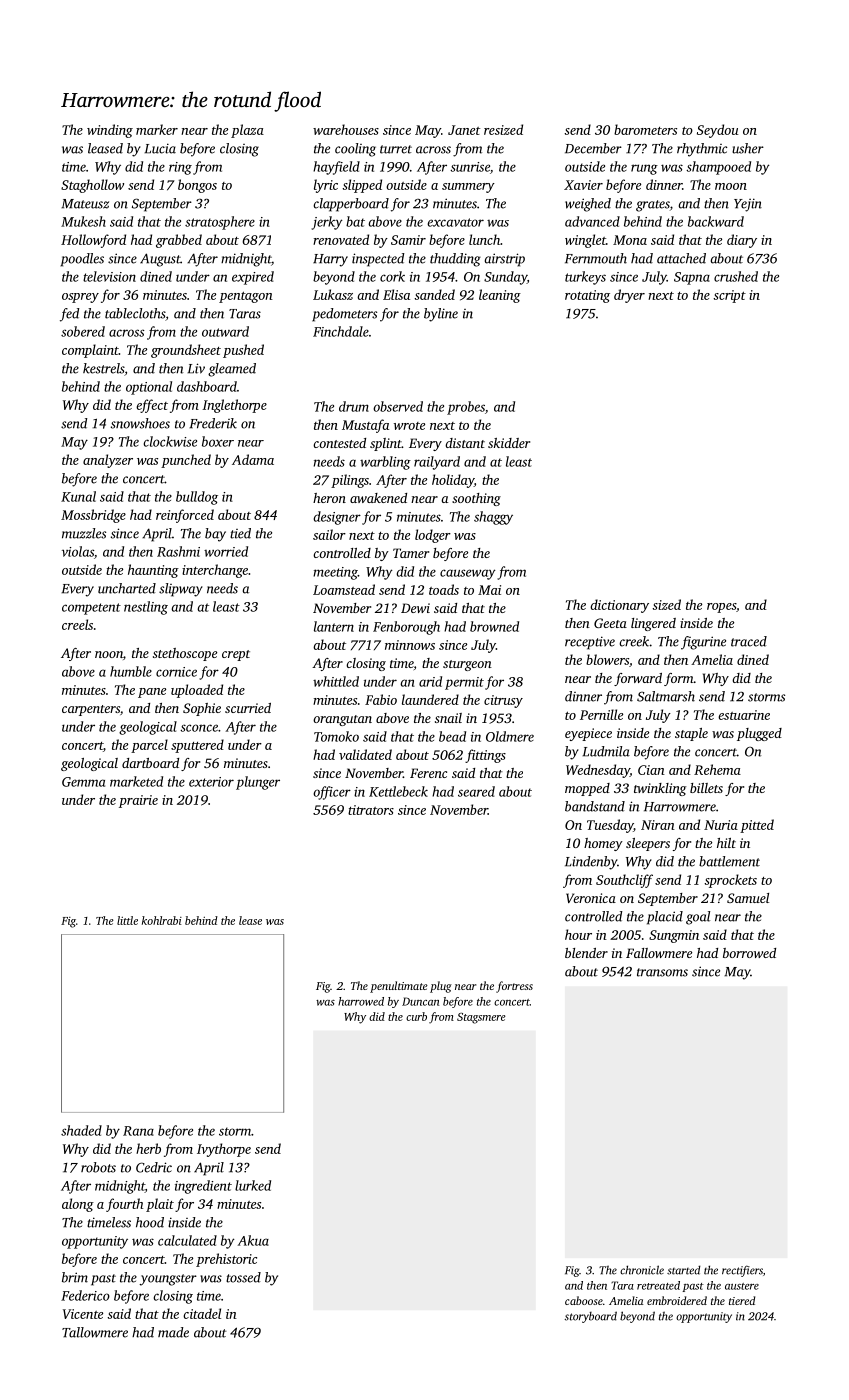 Image resolution: width=849 pixels, height=1400 pixels. Describe the element at coordinates (721, 608) in the page. I see `ropes` at that location.
